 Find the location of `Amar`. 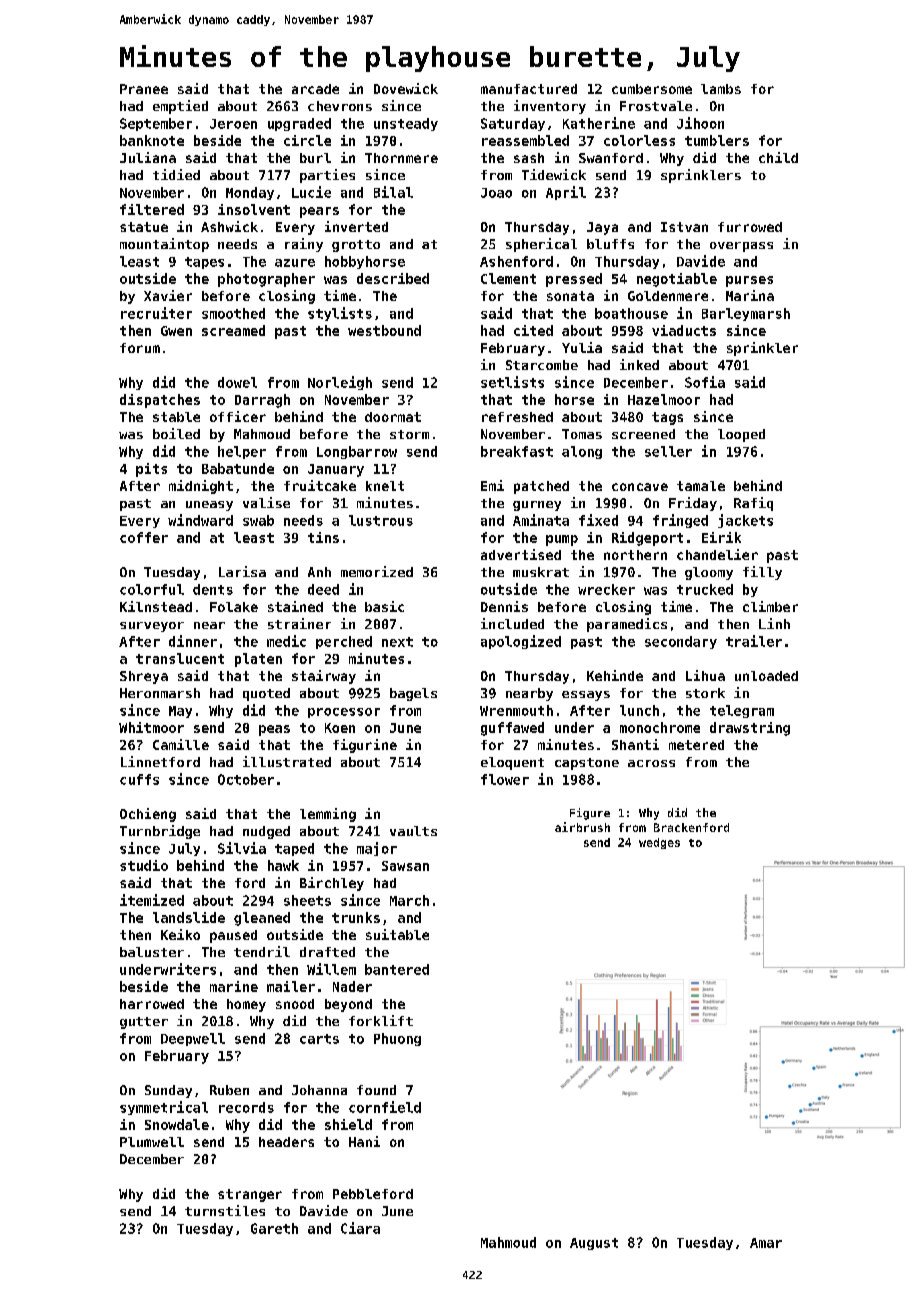

Amar is located at coordinates (766, 1243).
